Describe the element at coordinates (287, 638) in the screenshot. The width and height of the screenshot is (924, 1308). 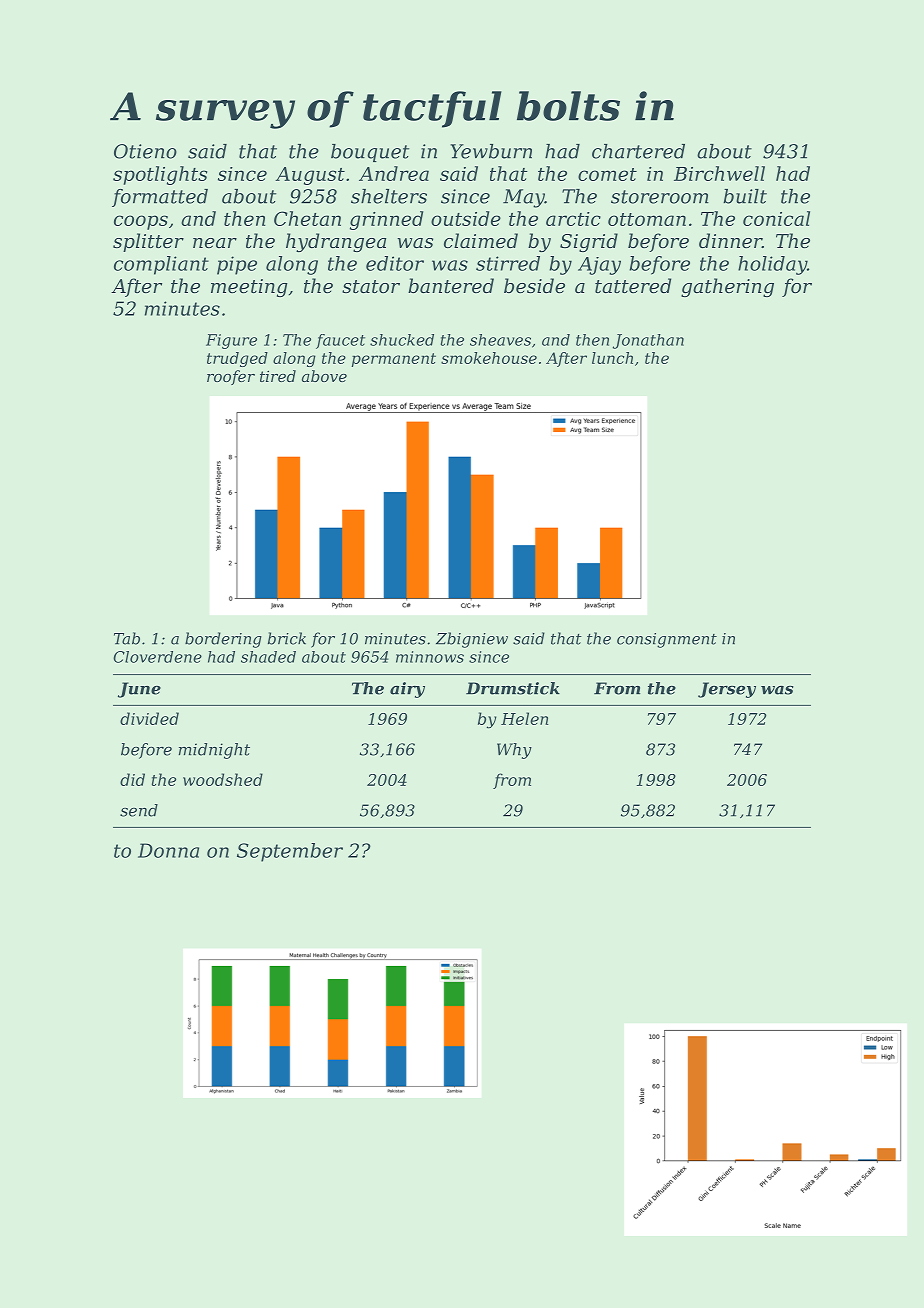
I see `brick` at that location.
